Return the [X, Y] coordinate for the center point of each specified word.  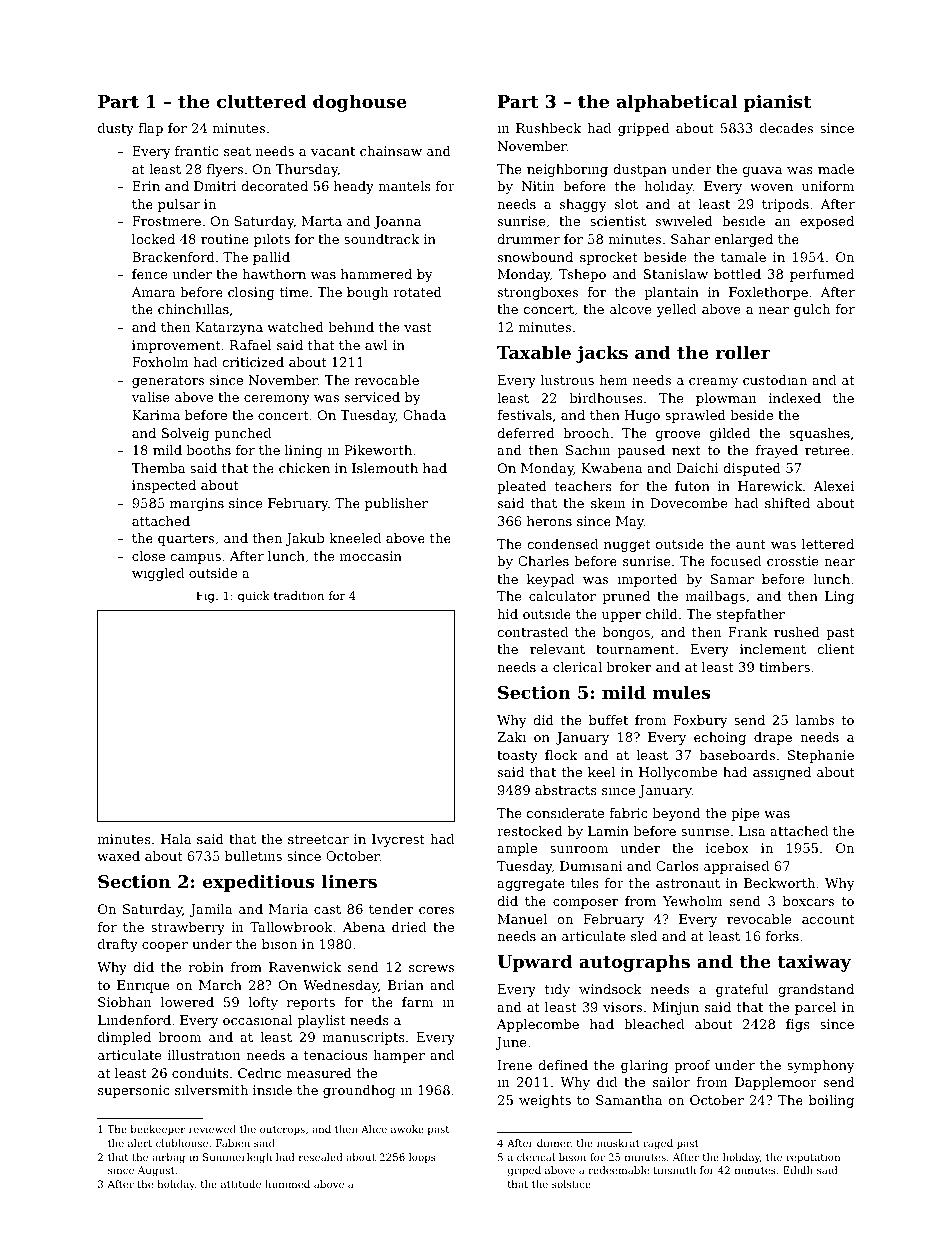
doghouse [360, 103]
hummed [287, 1184]
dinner [554, 1143]
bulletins [253, 856]
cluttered [261, 101]
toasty [517, 757]
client [836, 649]
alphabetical [677, 103]
